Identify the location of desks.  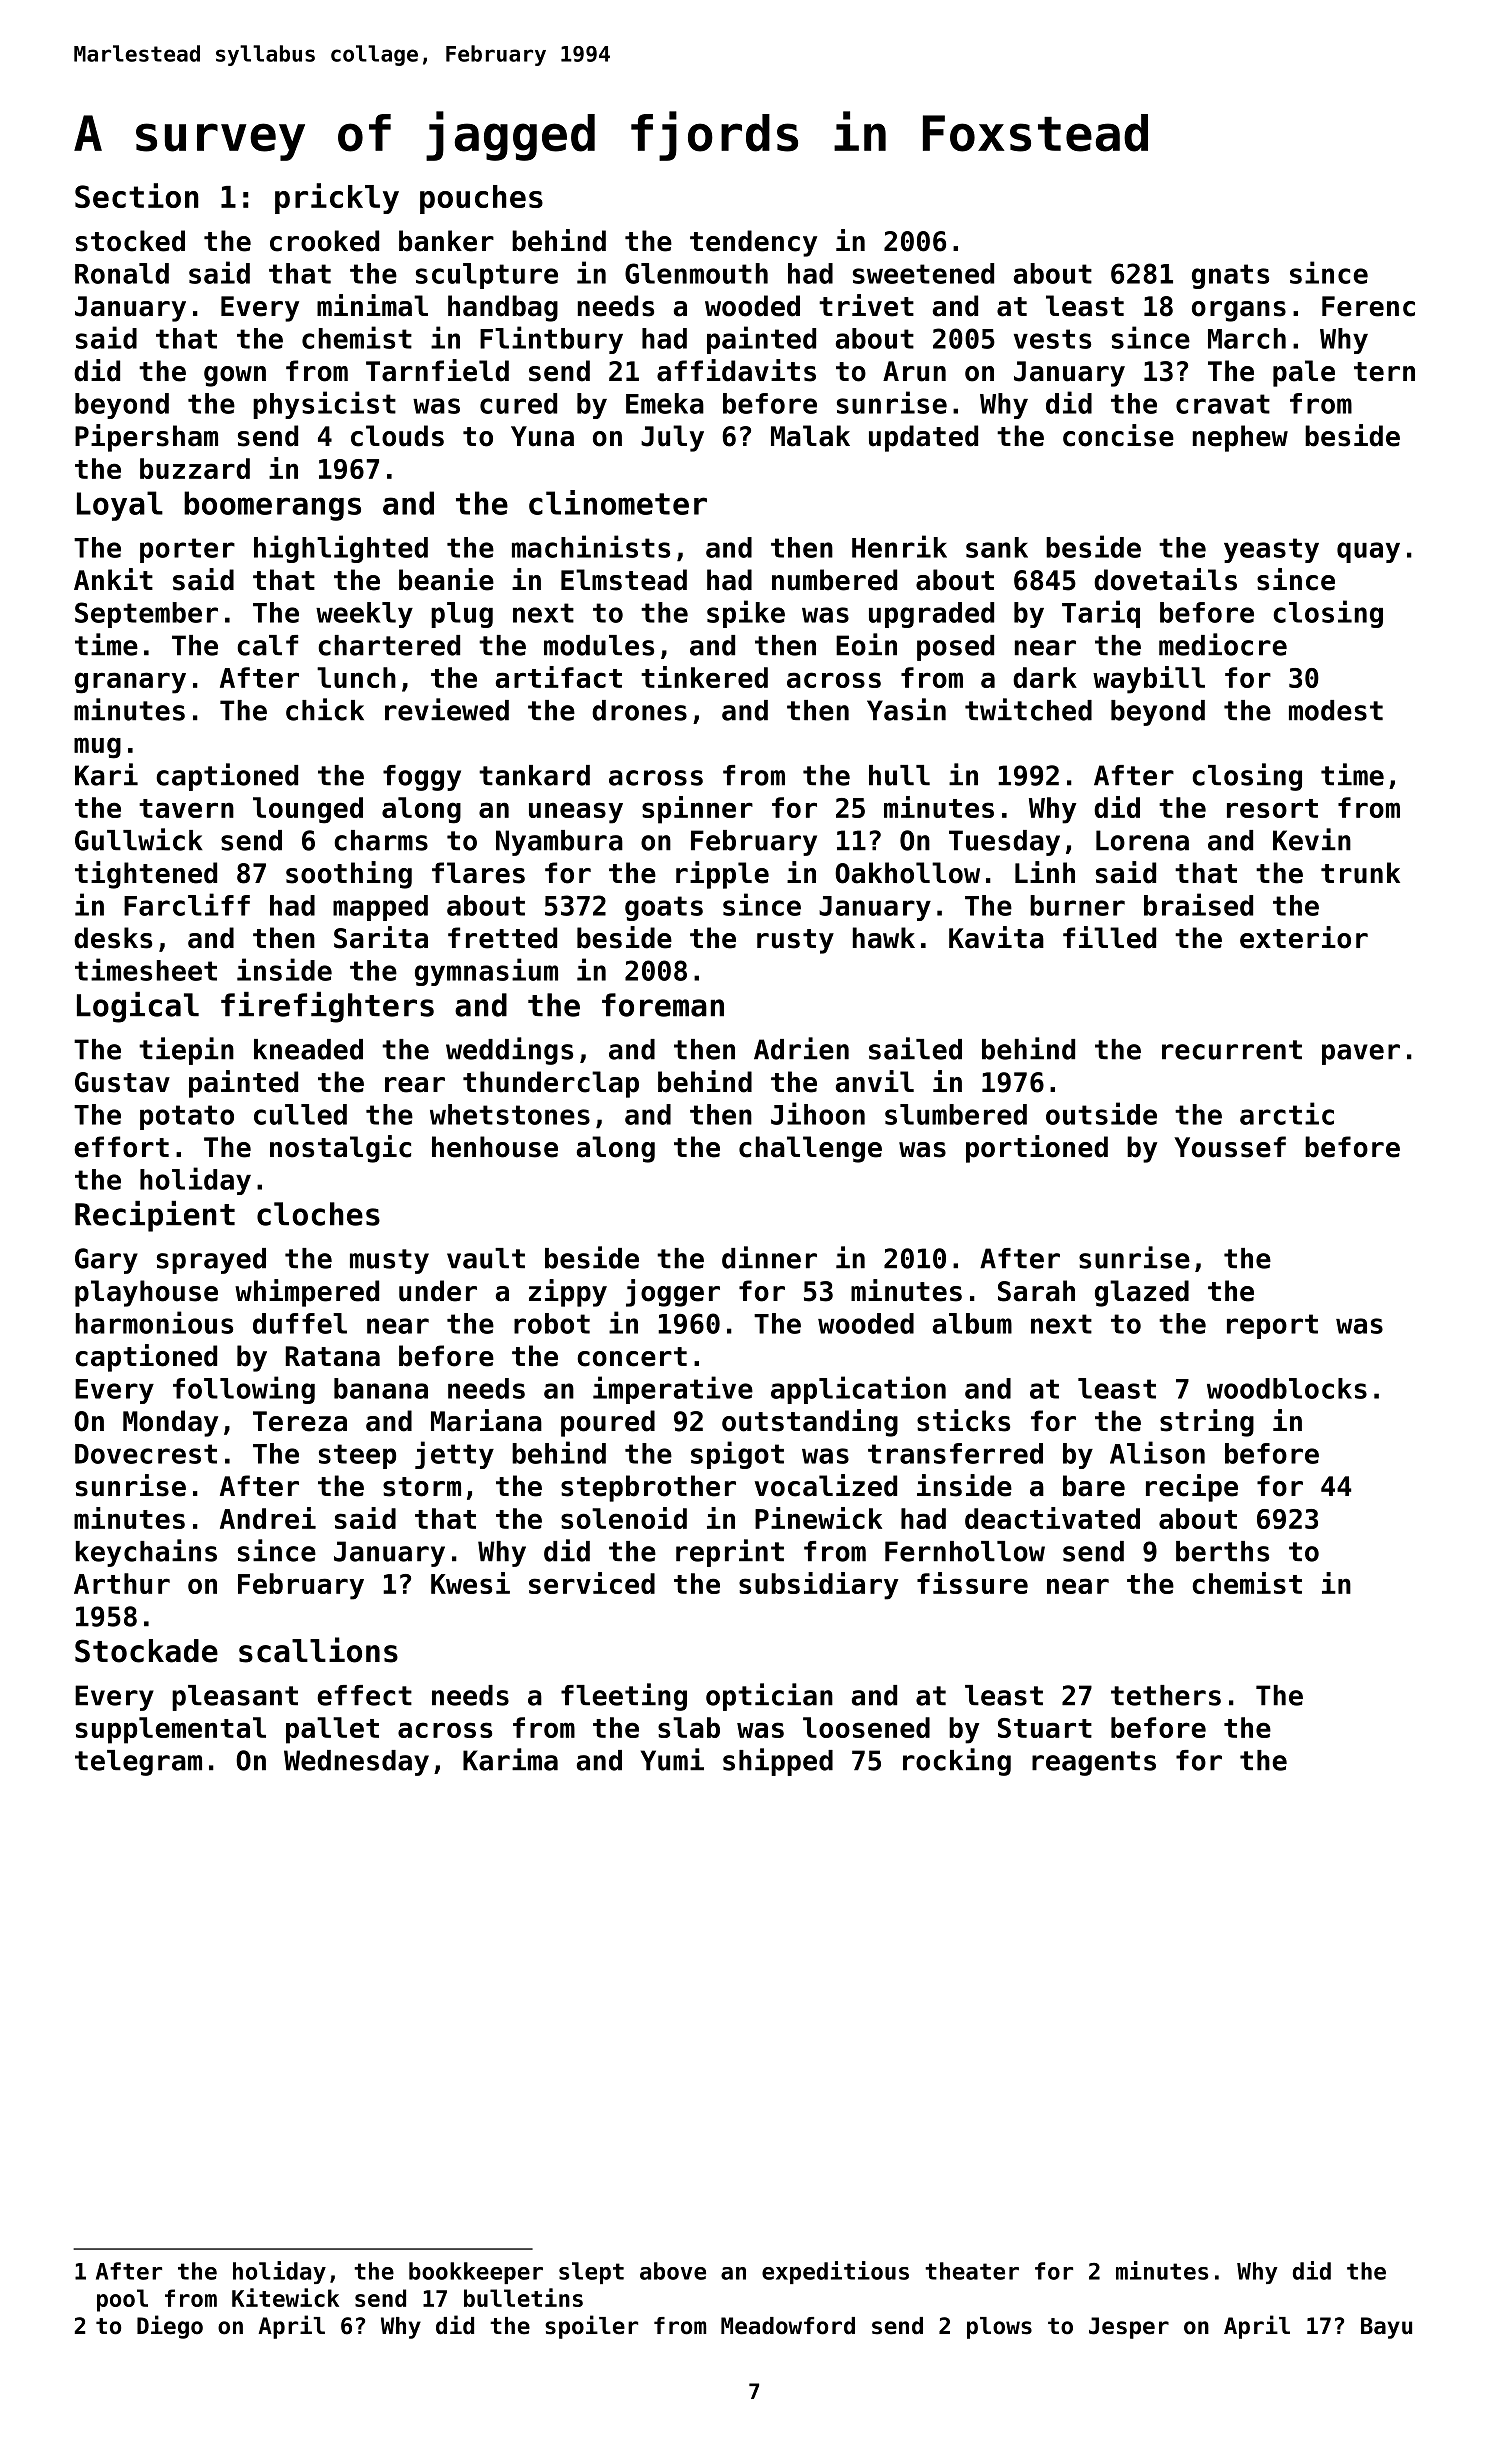
(113, 938).
